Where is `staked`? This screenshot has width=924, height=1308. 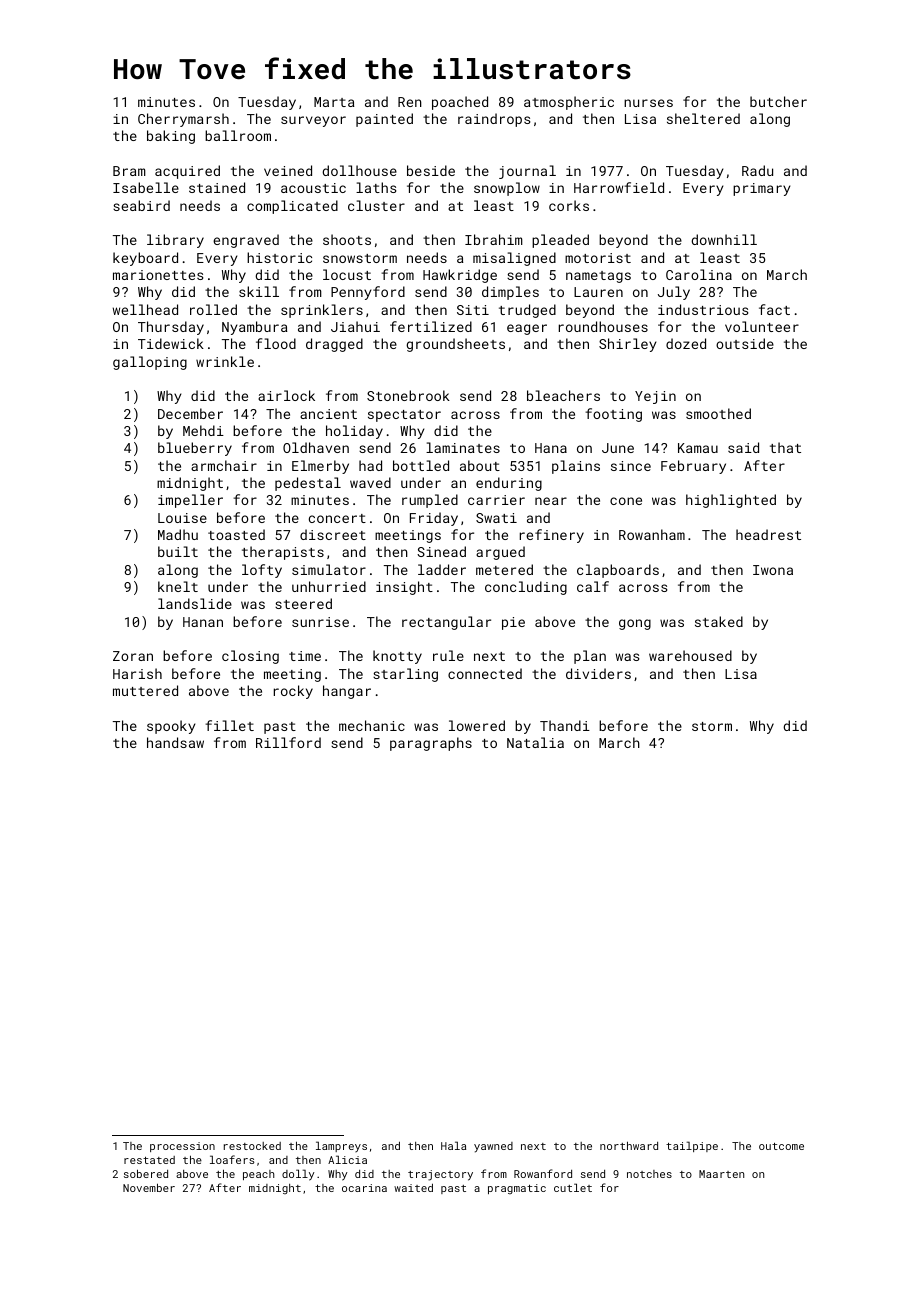
staked is located at coordinates (719, 621).
